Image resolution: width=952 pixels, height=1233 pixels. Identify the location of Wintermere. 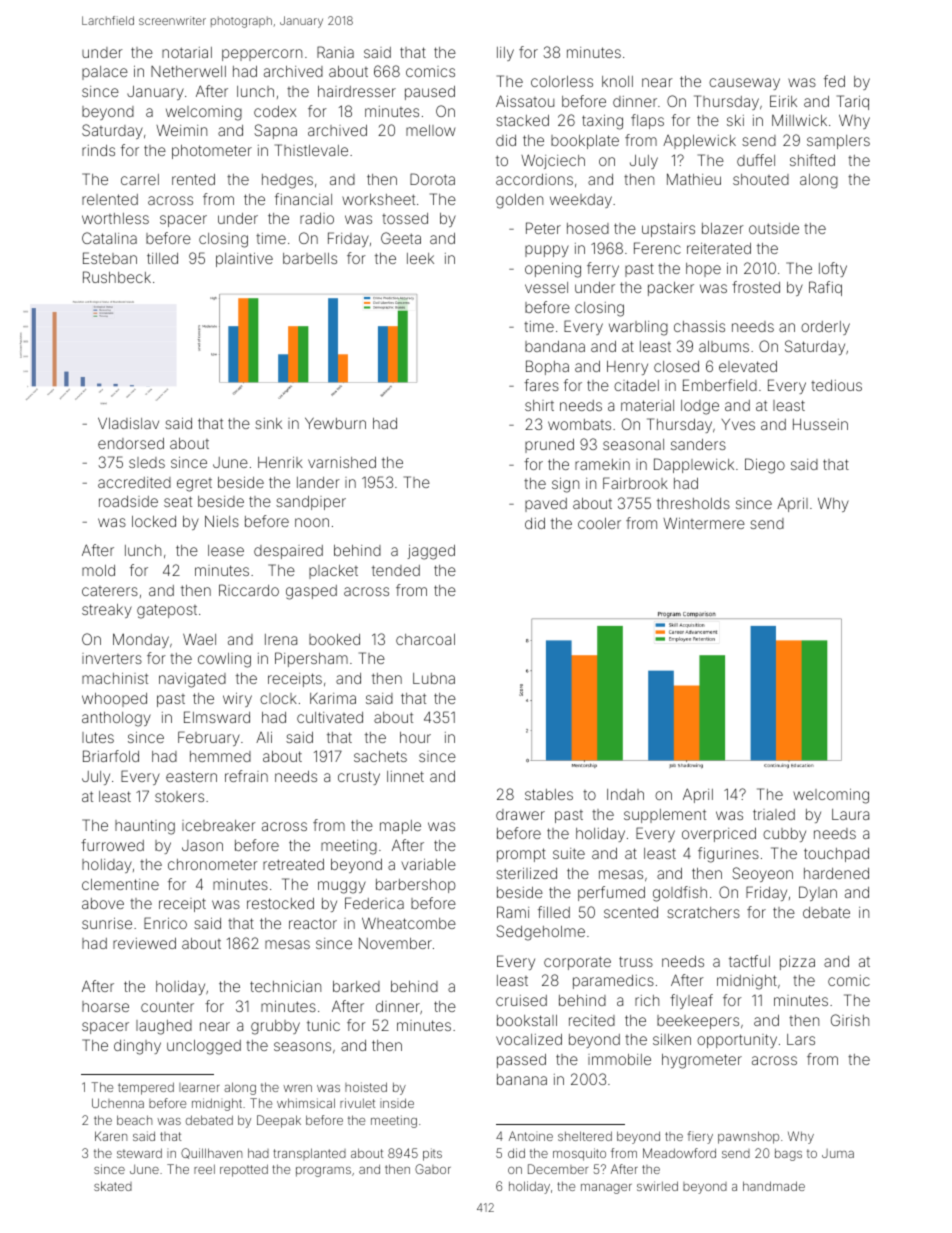
(704, 523).
